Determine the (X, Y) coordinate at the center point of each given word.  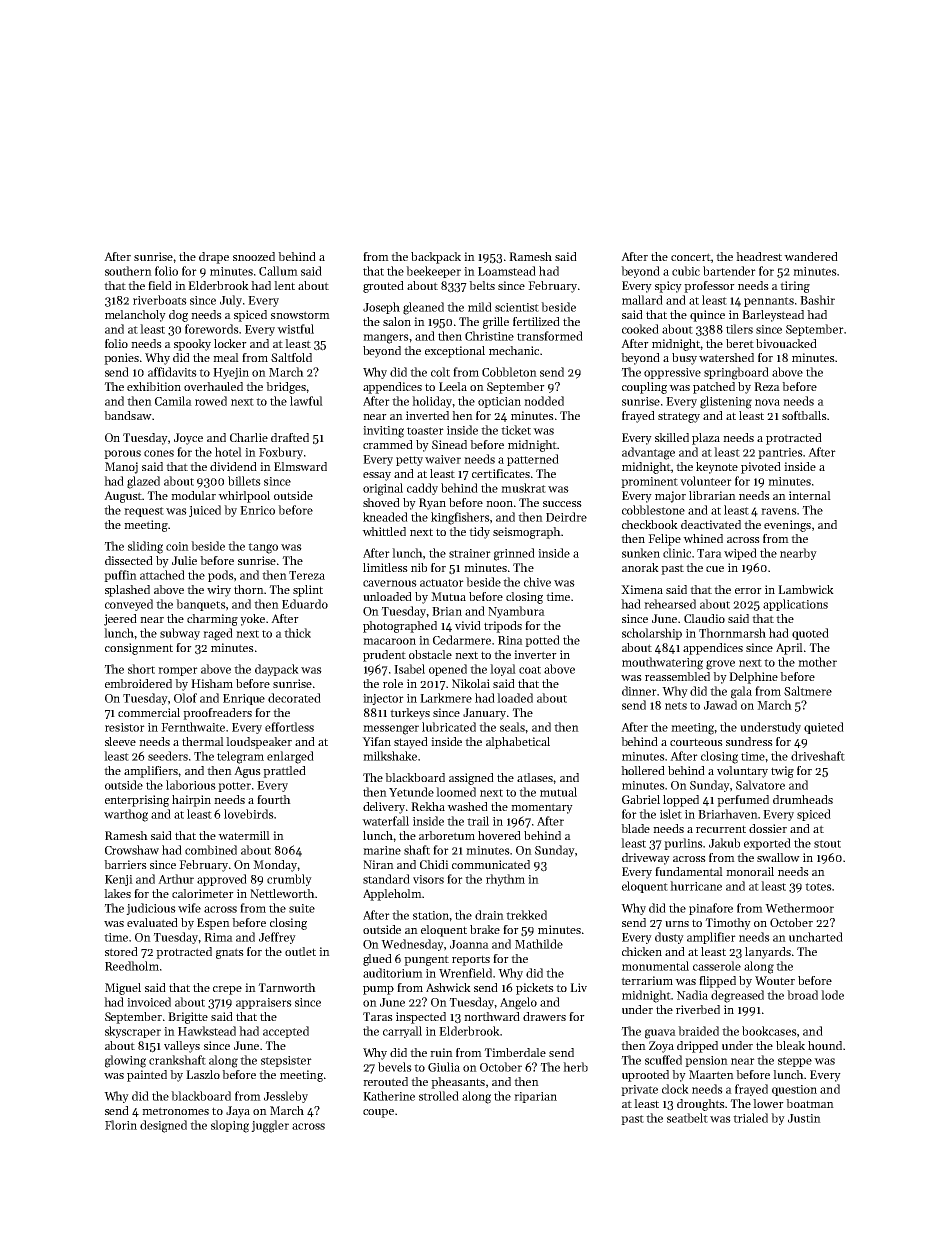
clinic (677, 553)
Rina (510, 640)
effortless (289, 727)
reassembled (677, 676)
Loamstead (507, 271)
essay (377, 476)
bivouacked (786, 343)
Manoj (121, 468)
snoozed (254, 256)
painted (147, 1076)
